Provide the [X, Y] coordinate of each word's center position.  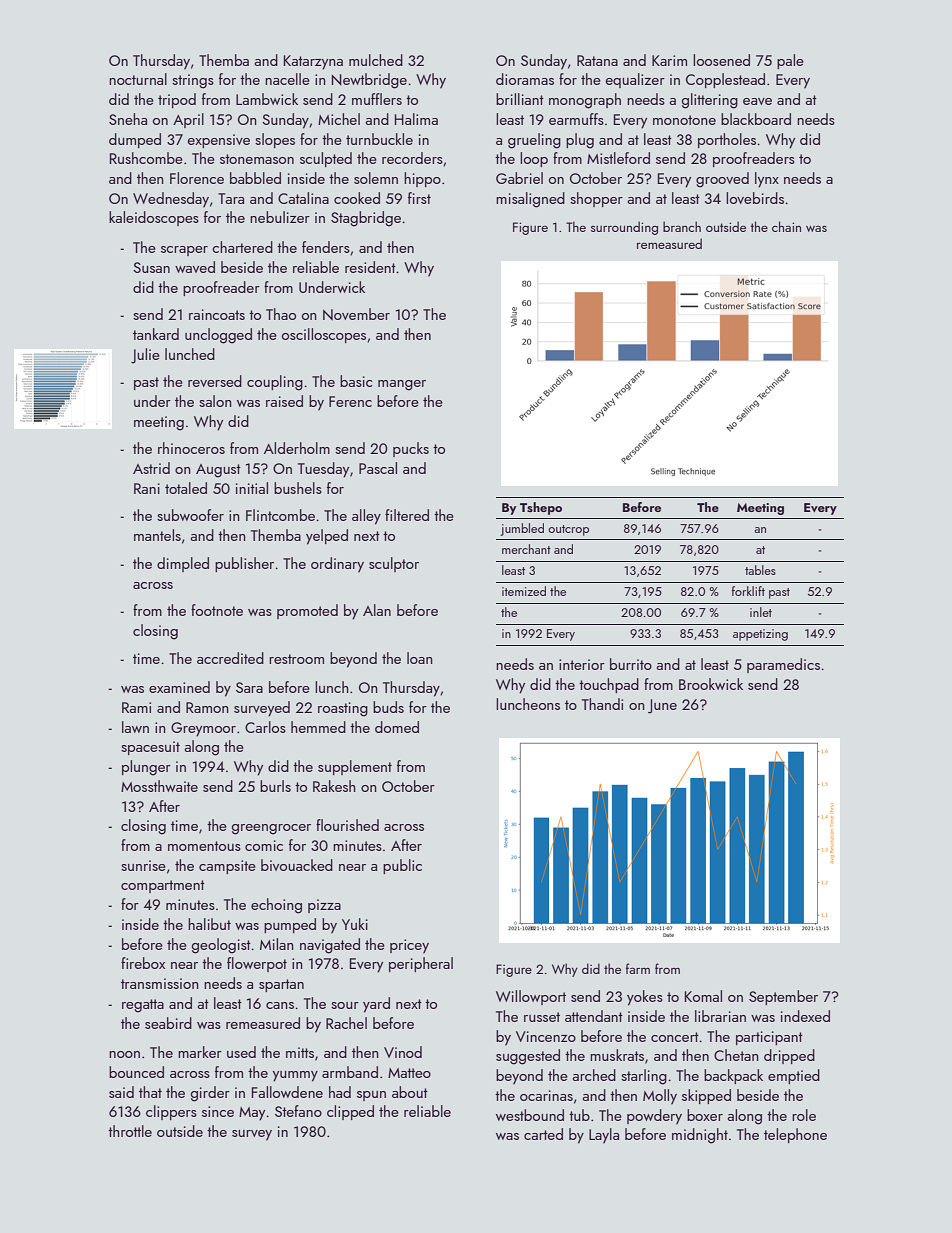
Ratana [597, 60]
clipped [350, 1112]
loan [420, 658]
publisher [244, 564]
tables [760, 570]
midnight [700, 1136]
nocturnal [138, 79]
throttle [130, 1131]
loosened [721, 60]
